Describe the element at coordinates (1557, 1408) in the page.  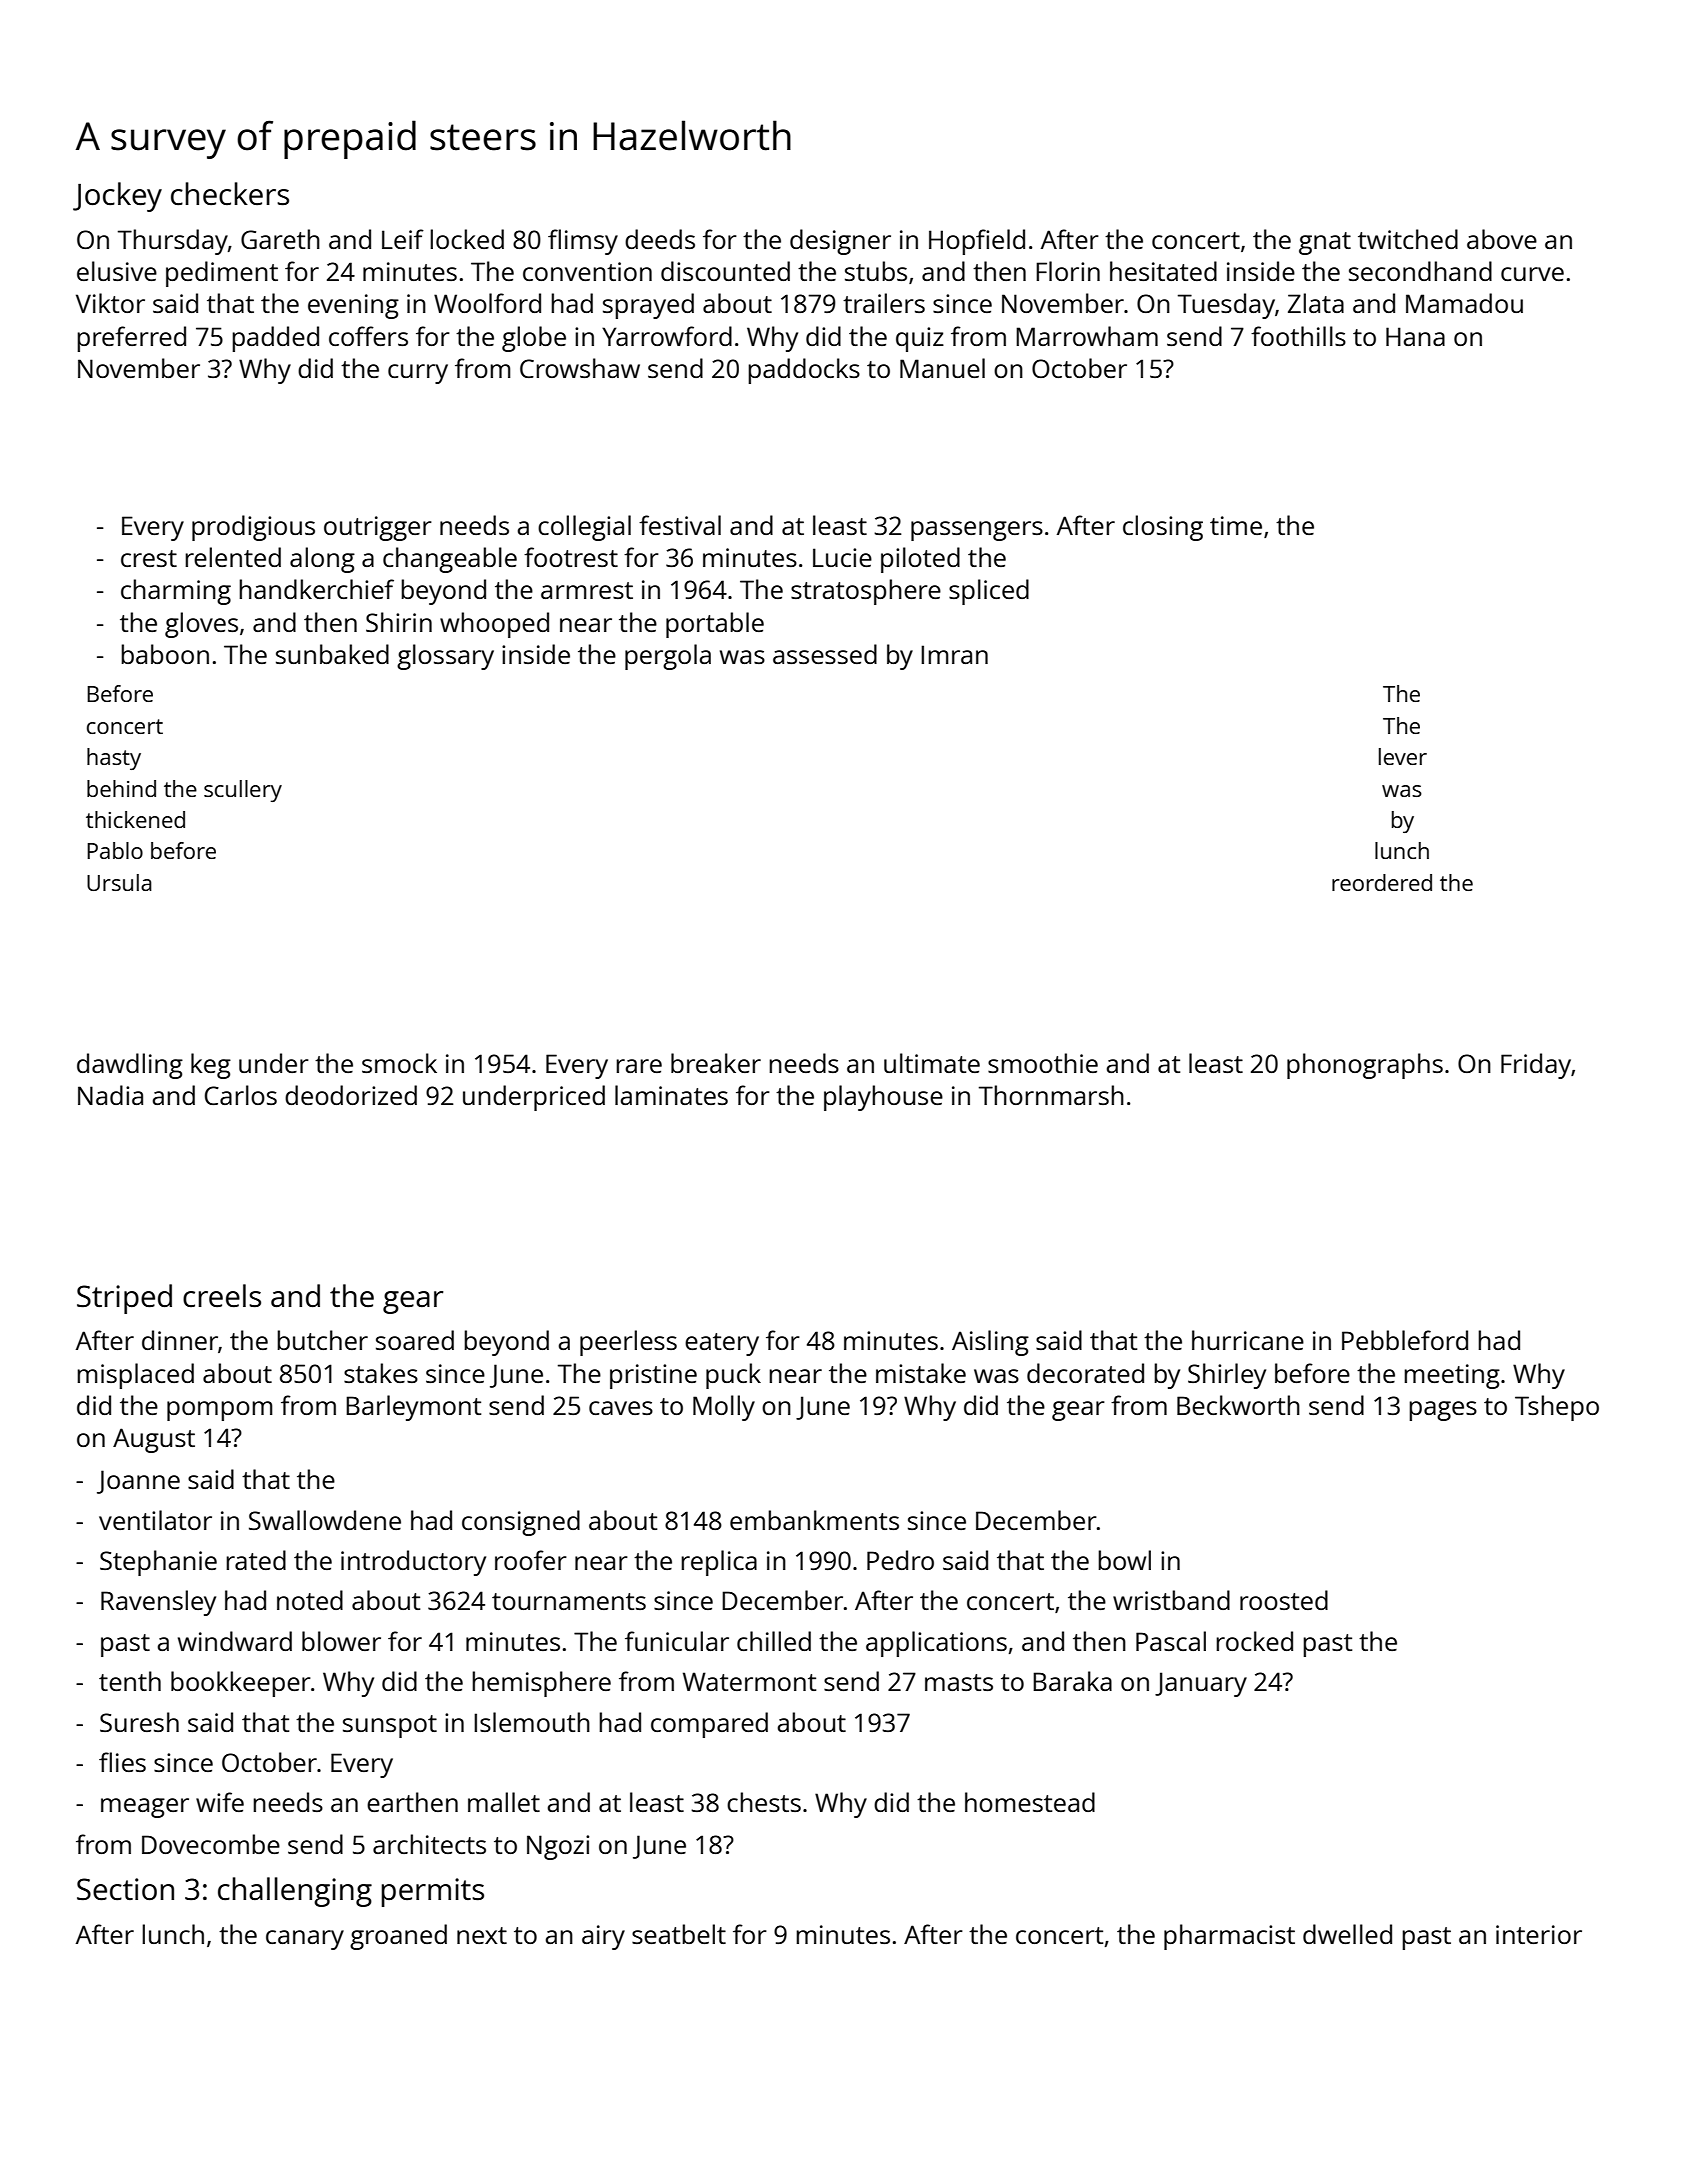
I see `Tshepo` at that location.
